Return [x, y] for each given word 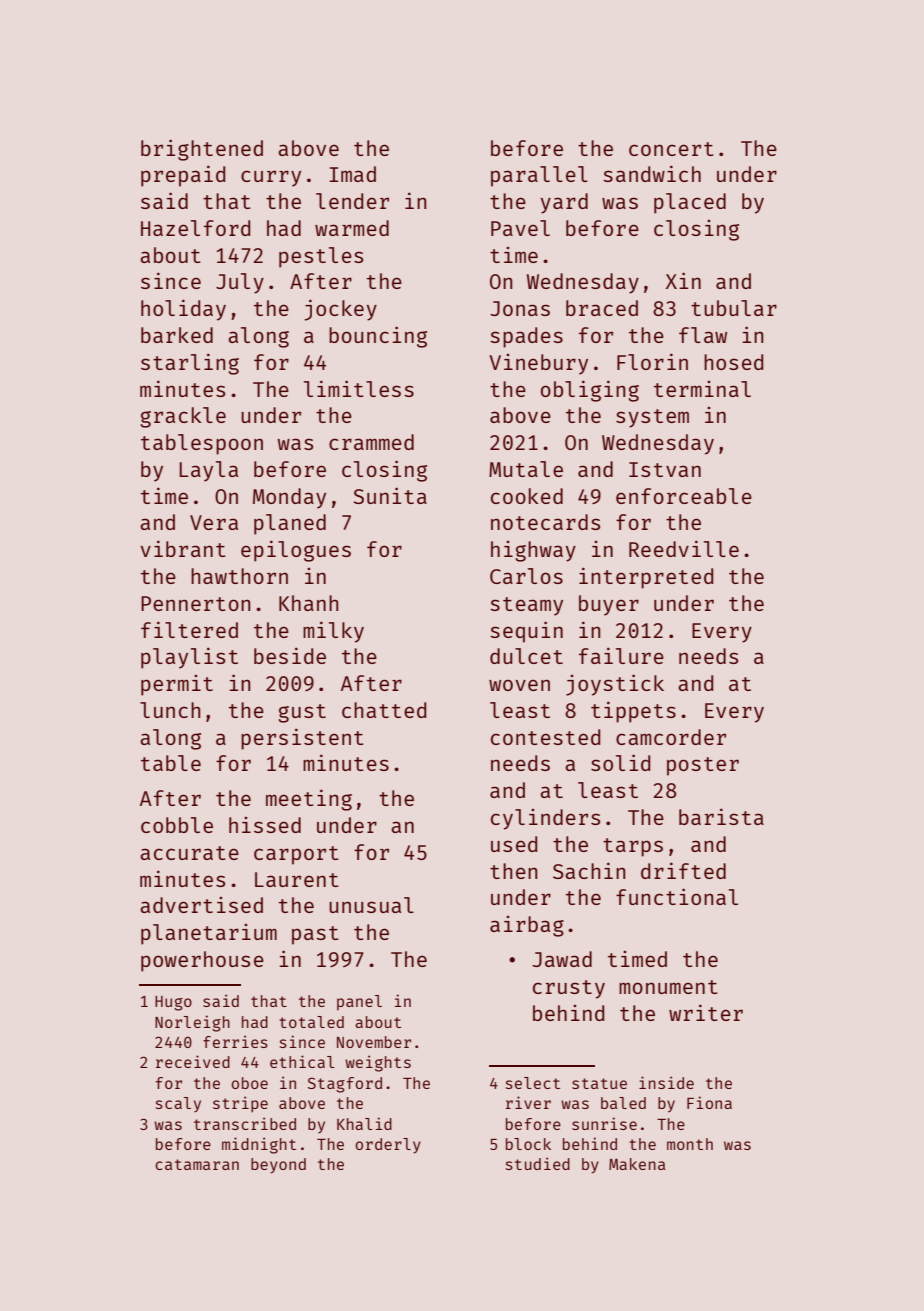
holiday [183, 310]
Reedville [684, 548]
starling [190, 364]
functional [677, 896]
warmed [352, 228]
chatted [384, 710]
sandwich [652, 173]
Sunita [390, 495]
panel [359, 1003]
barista [721, 816]
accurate [189, 853]
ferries [235, 1041]
